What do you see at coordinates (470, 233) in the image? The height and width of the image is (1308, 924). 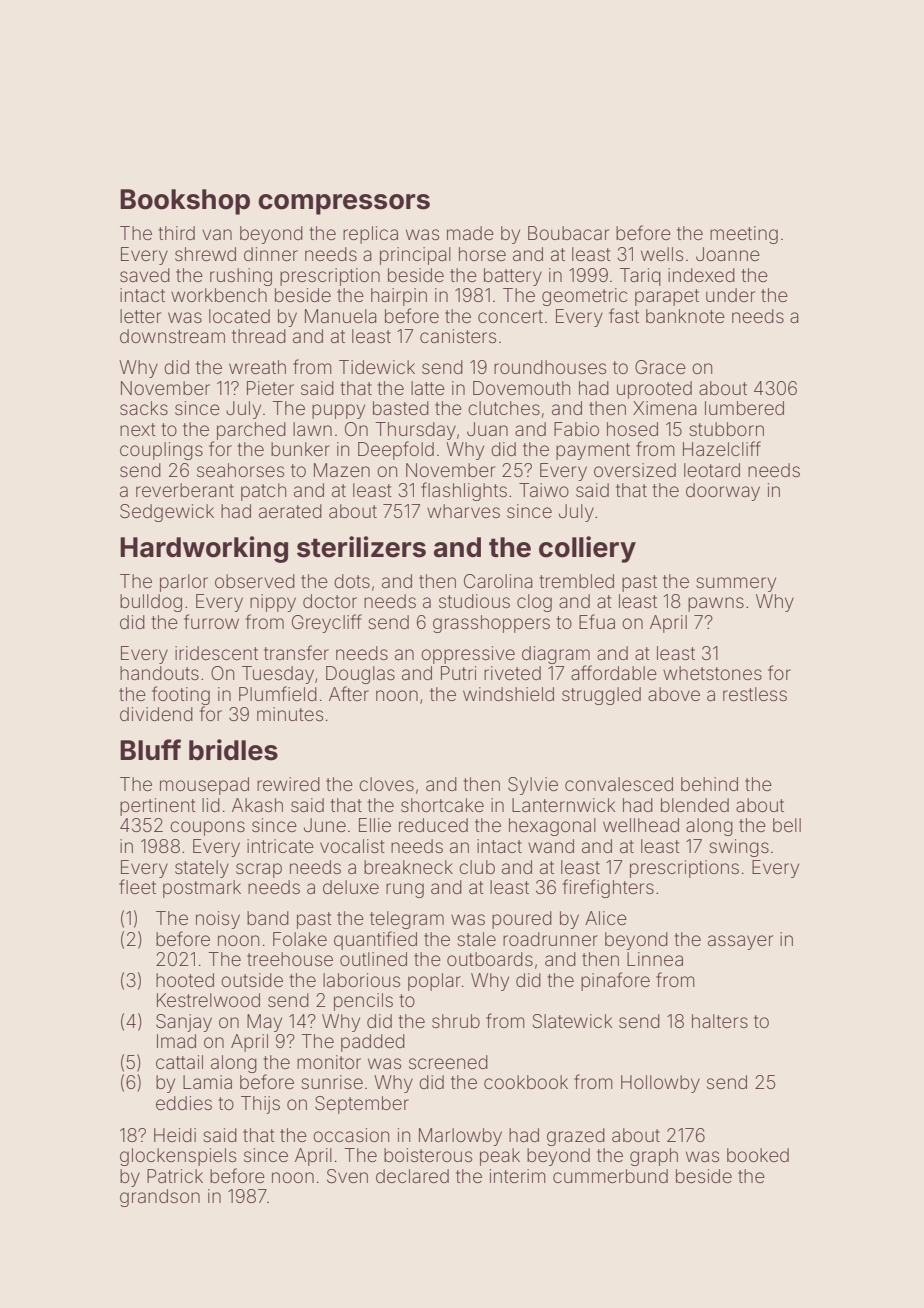 I see `made` at bounding box center [470, 233].
